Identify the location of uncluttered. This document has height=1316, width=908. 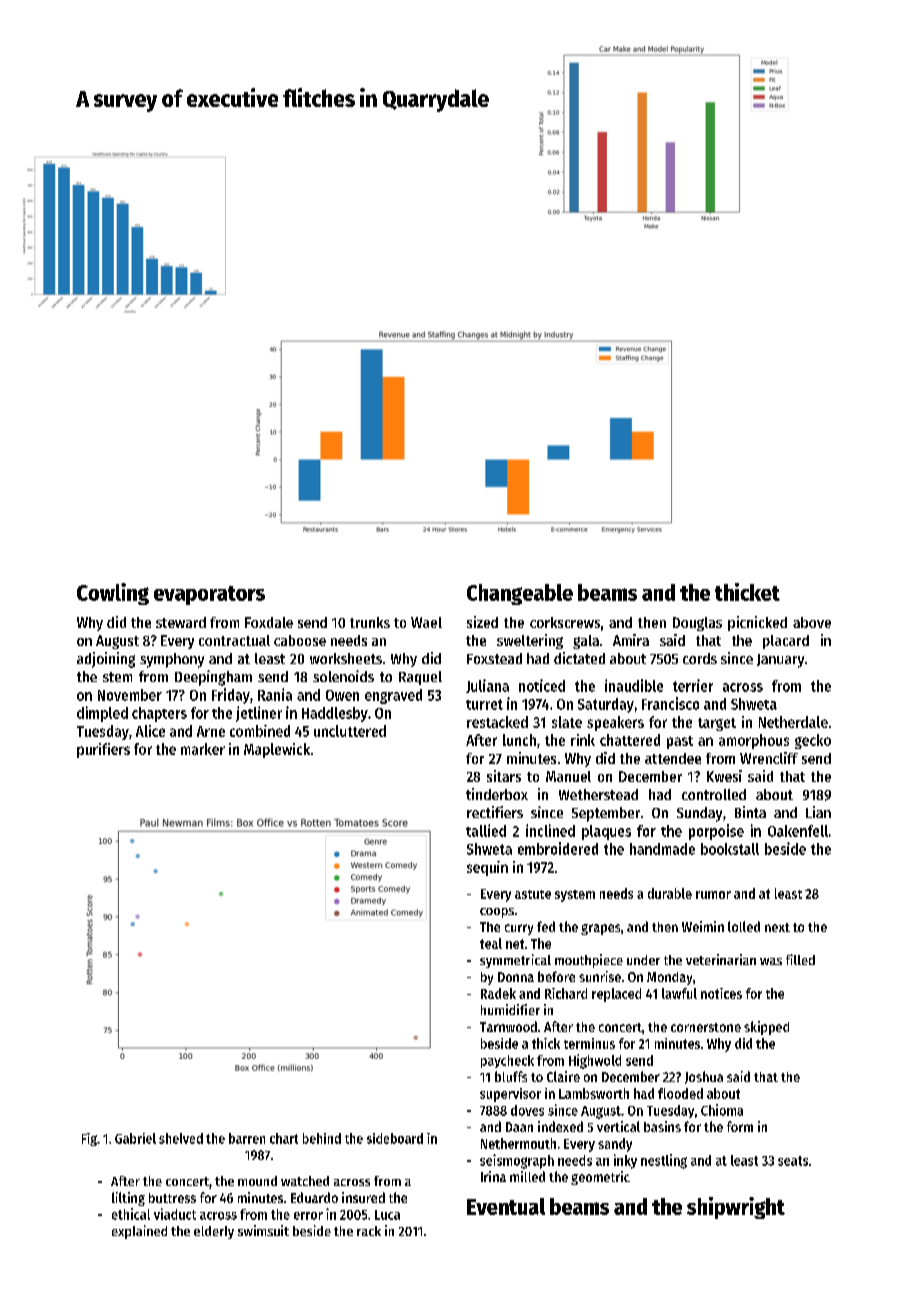
(350, 731).
